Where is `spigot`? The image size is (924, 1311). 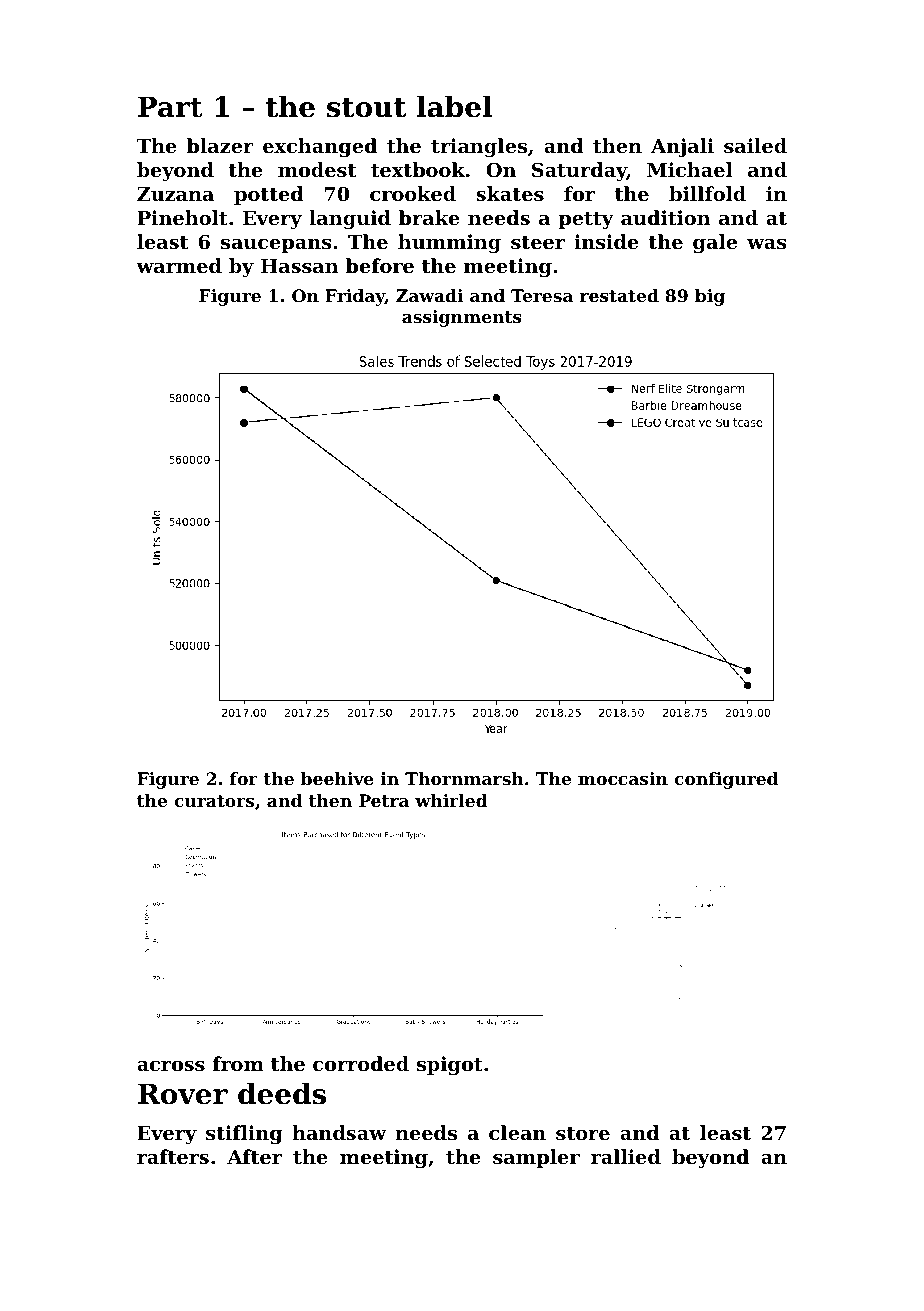 spigot is located at coordinates (450, 1066).
